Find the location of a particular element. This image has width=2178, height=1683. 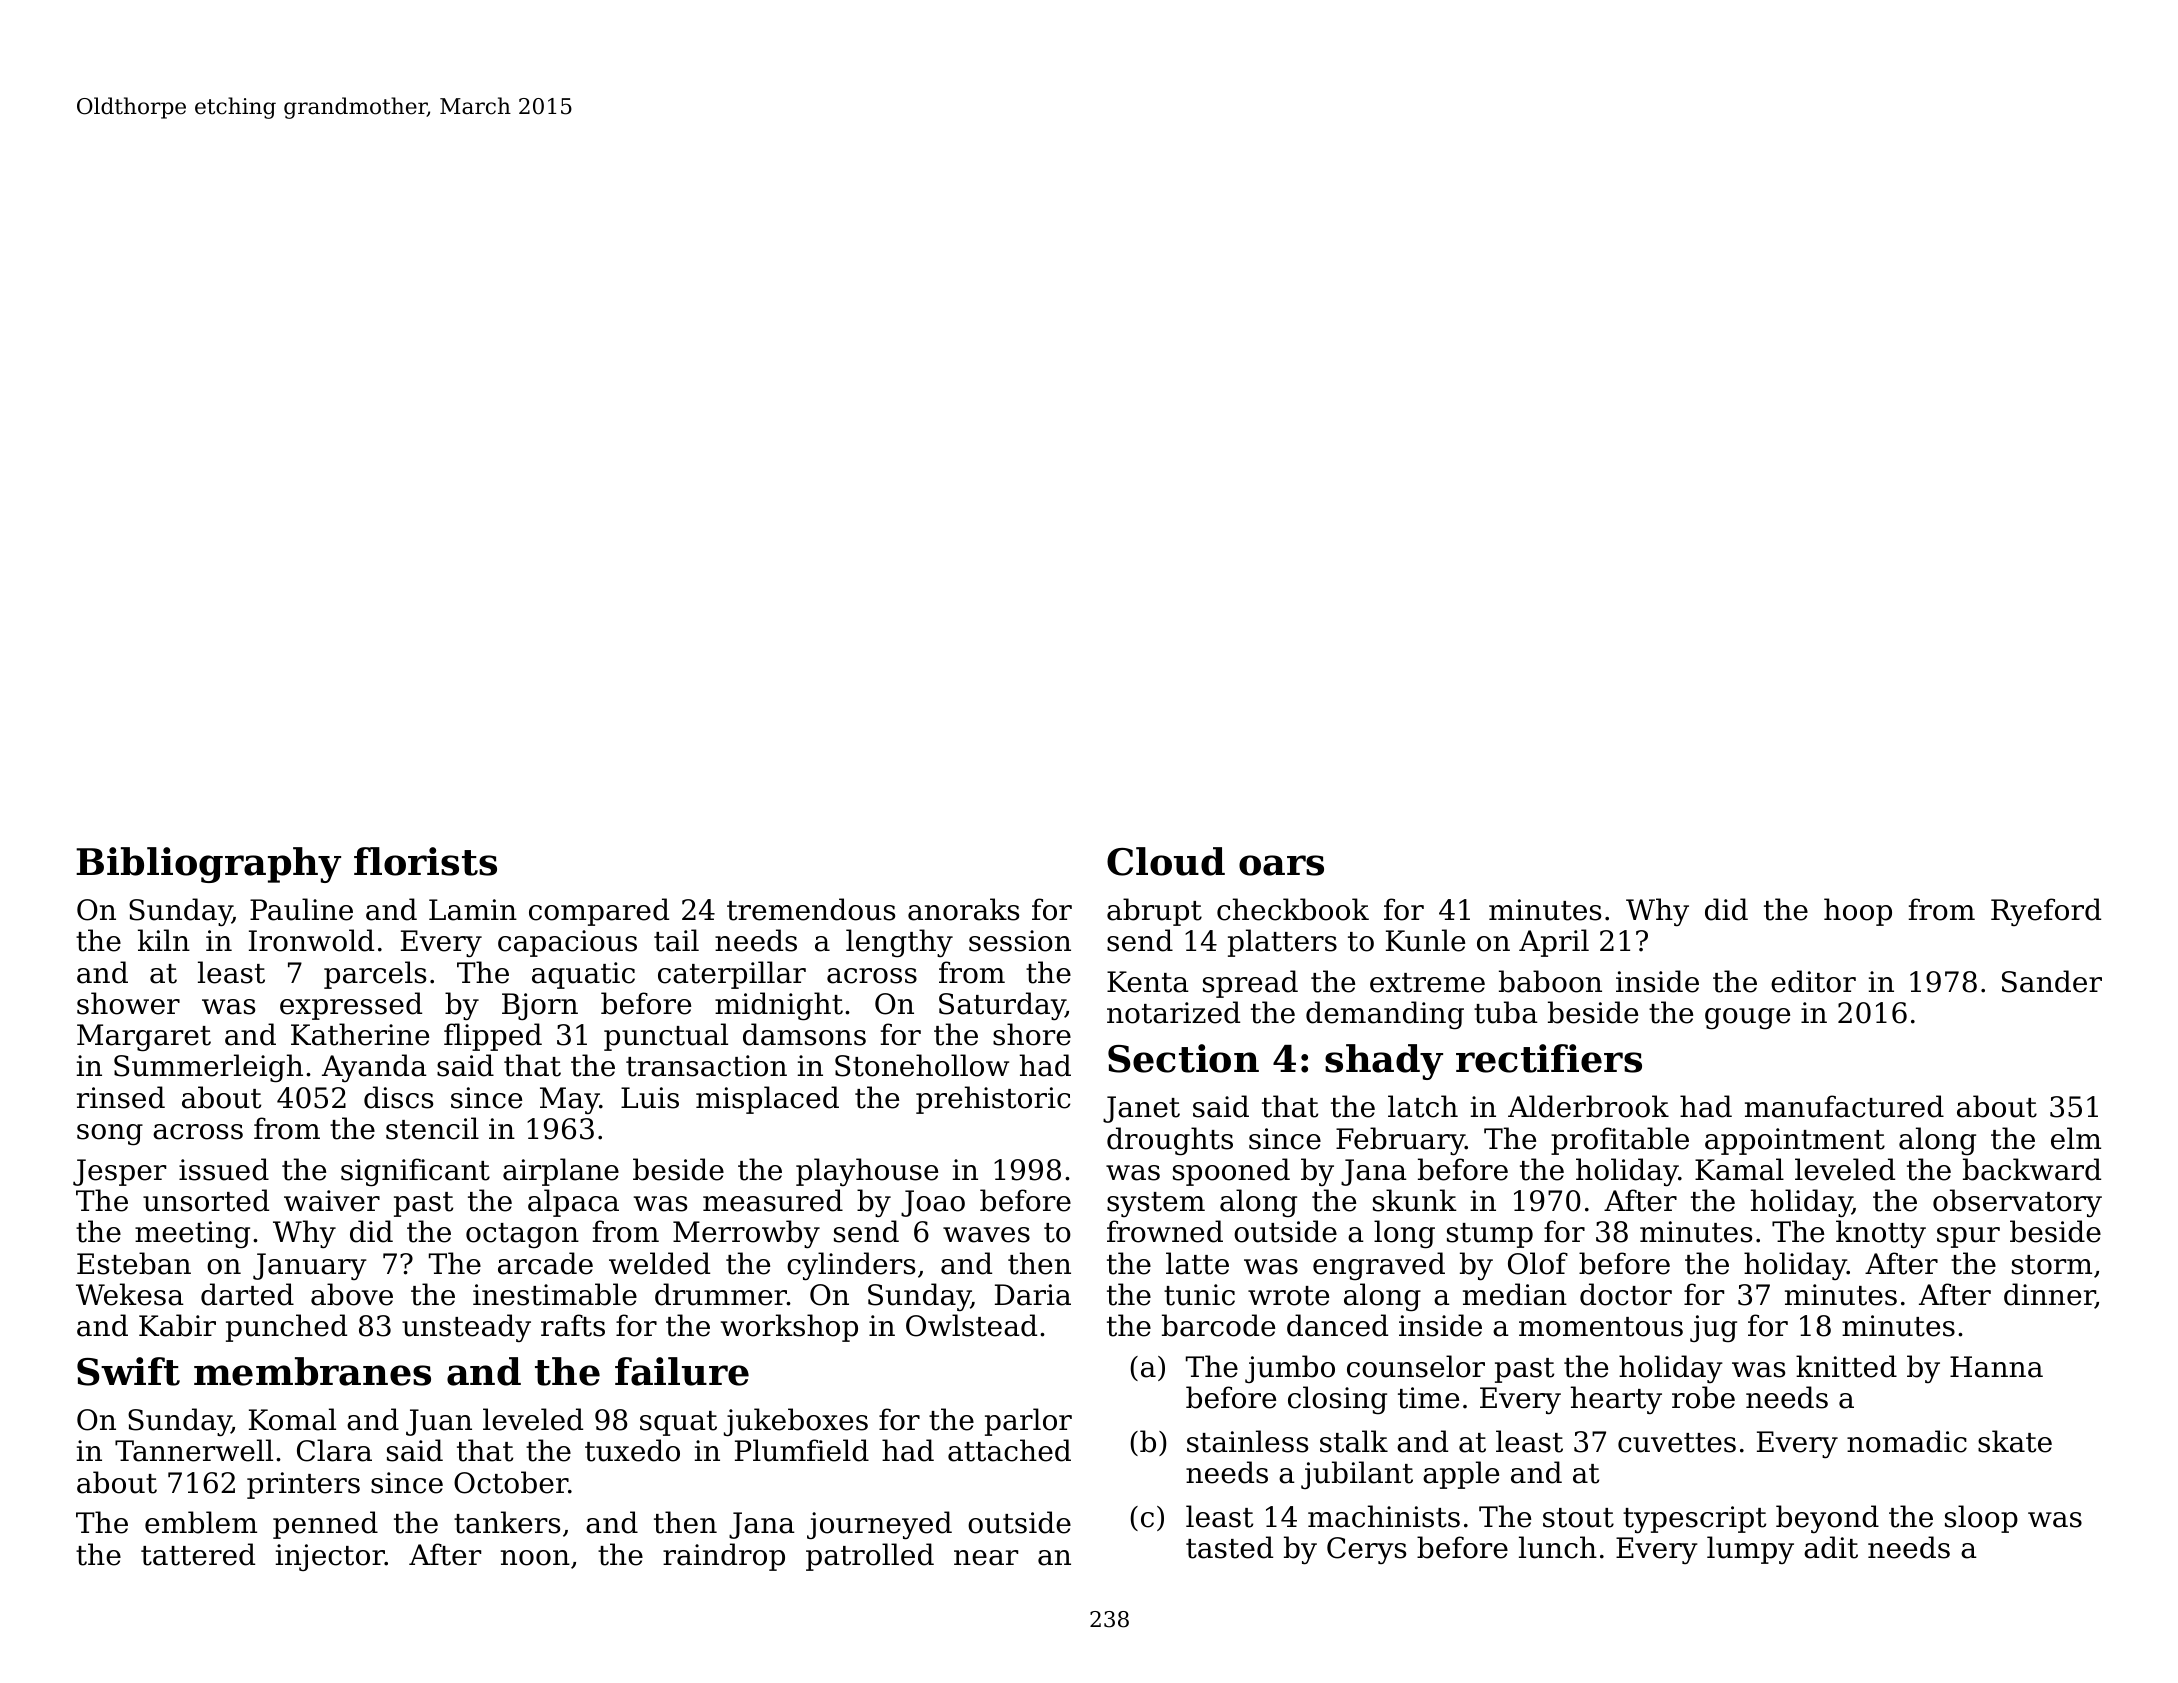

Bibliography is located at coordinates (208, 865).
